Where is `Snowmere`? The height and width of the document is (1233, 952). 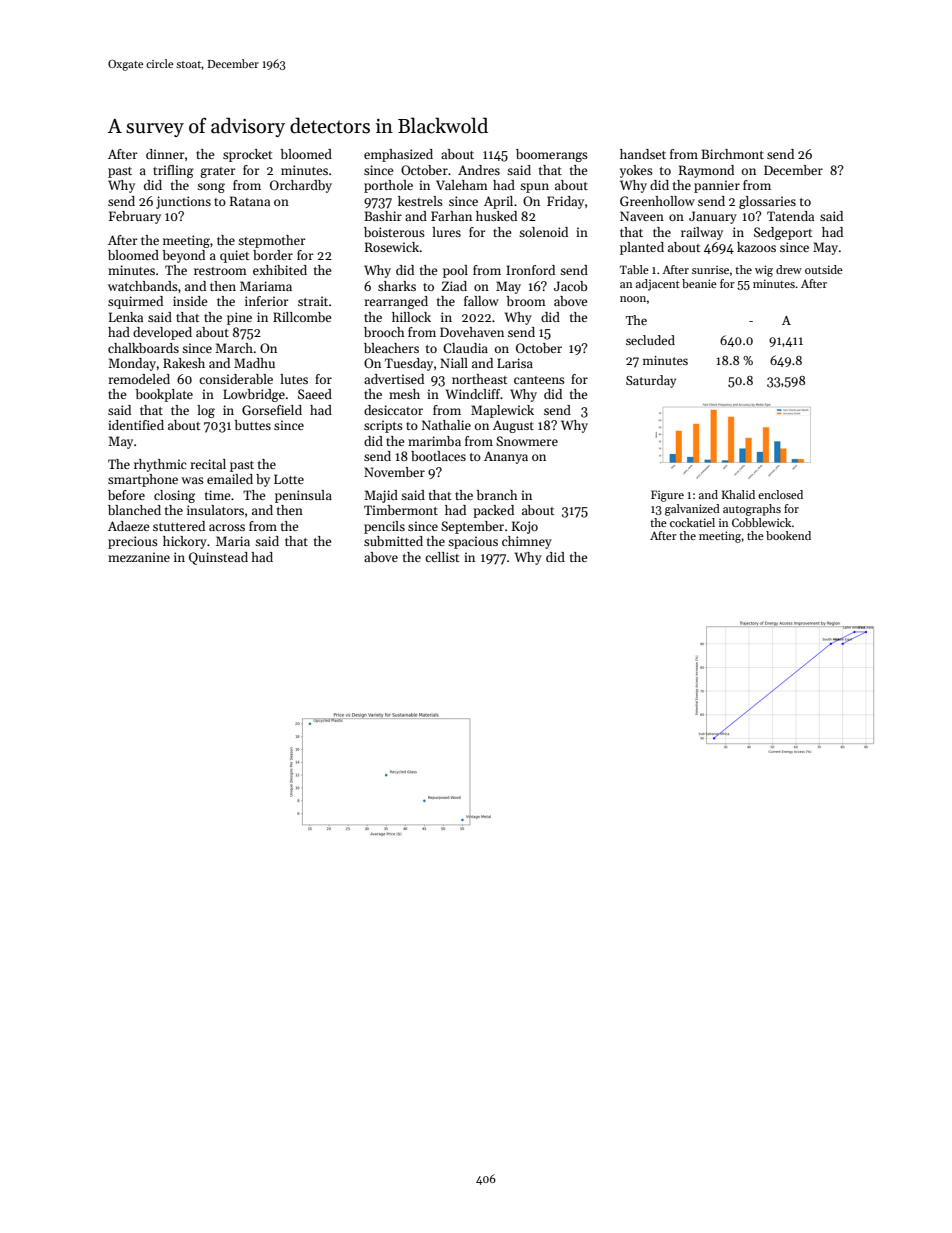 Snowmere is located at coordinates (527, 441).
